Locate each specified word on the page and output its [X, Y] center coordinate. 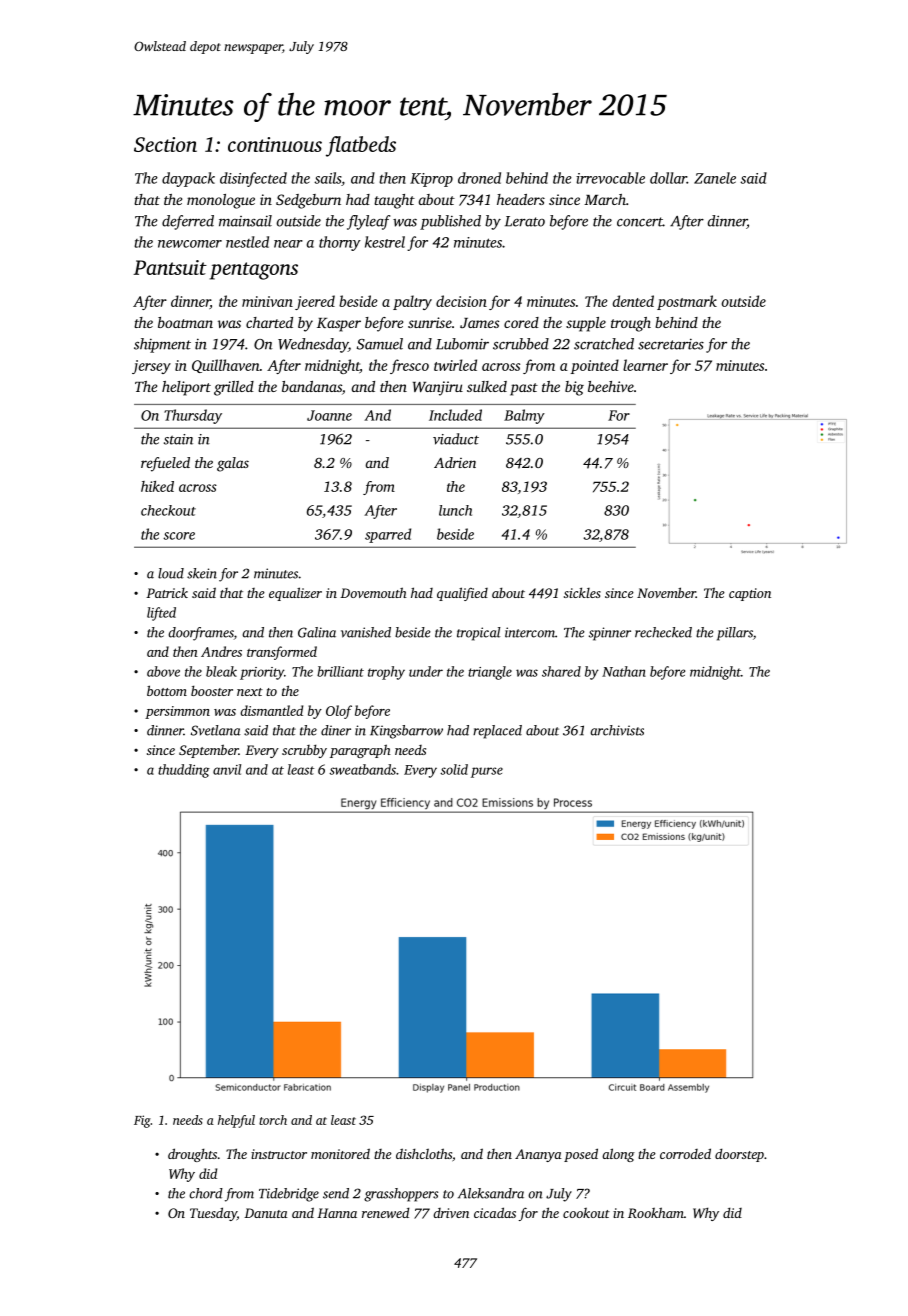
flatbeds [361, 146]
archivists [617, 730]
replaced [497, 732]
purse [487, 772]
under [426, 671]
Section [165, 144]
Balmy [524, 416]
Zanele [715, 178]
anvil [227, 769]
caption [750, 594]
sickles [582, 592]
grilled [234, 388]
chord [206, 1193]
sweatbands [362, 769]
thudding [184, 771]
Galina [317, 632]
